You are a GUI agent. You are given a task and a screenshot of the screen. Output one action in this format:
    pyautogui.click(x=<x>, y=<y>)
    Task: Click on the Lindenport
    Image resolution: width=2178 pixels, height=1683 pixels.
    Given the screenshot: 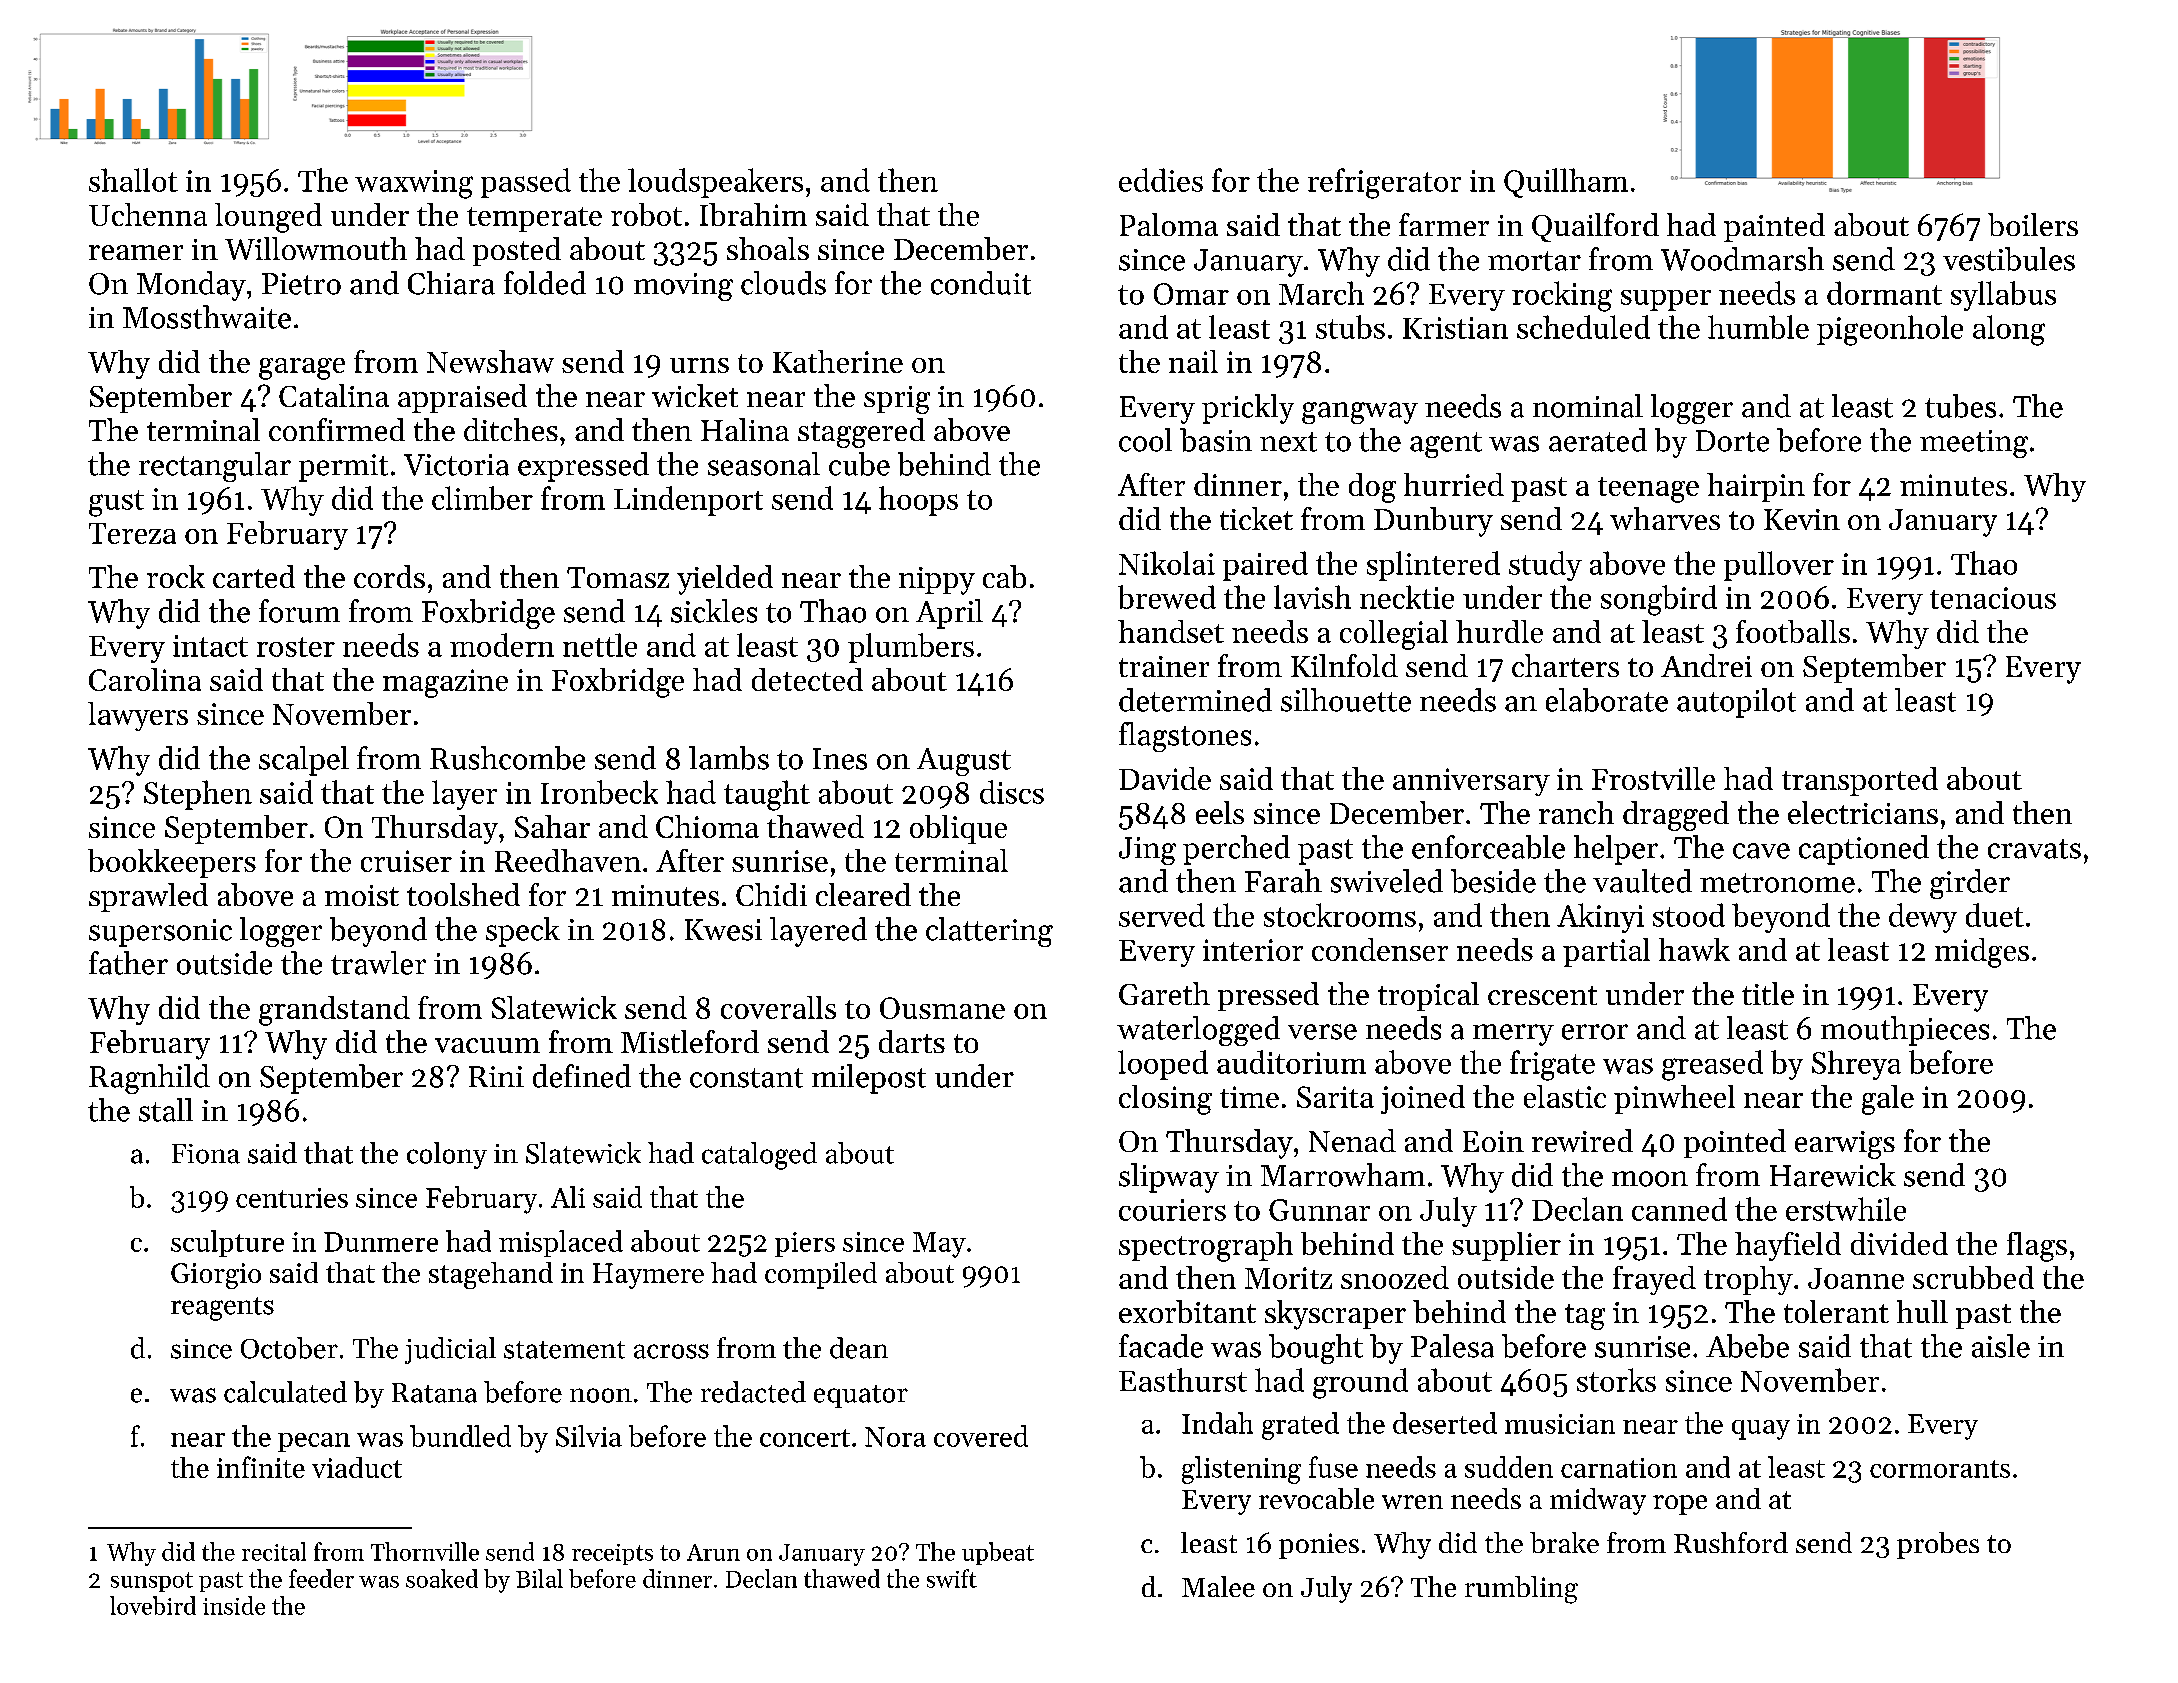 What is the action you would take?
    pyautogui.click(x=688, y=501)
